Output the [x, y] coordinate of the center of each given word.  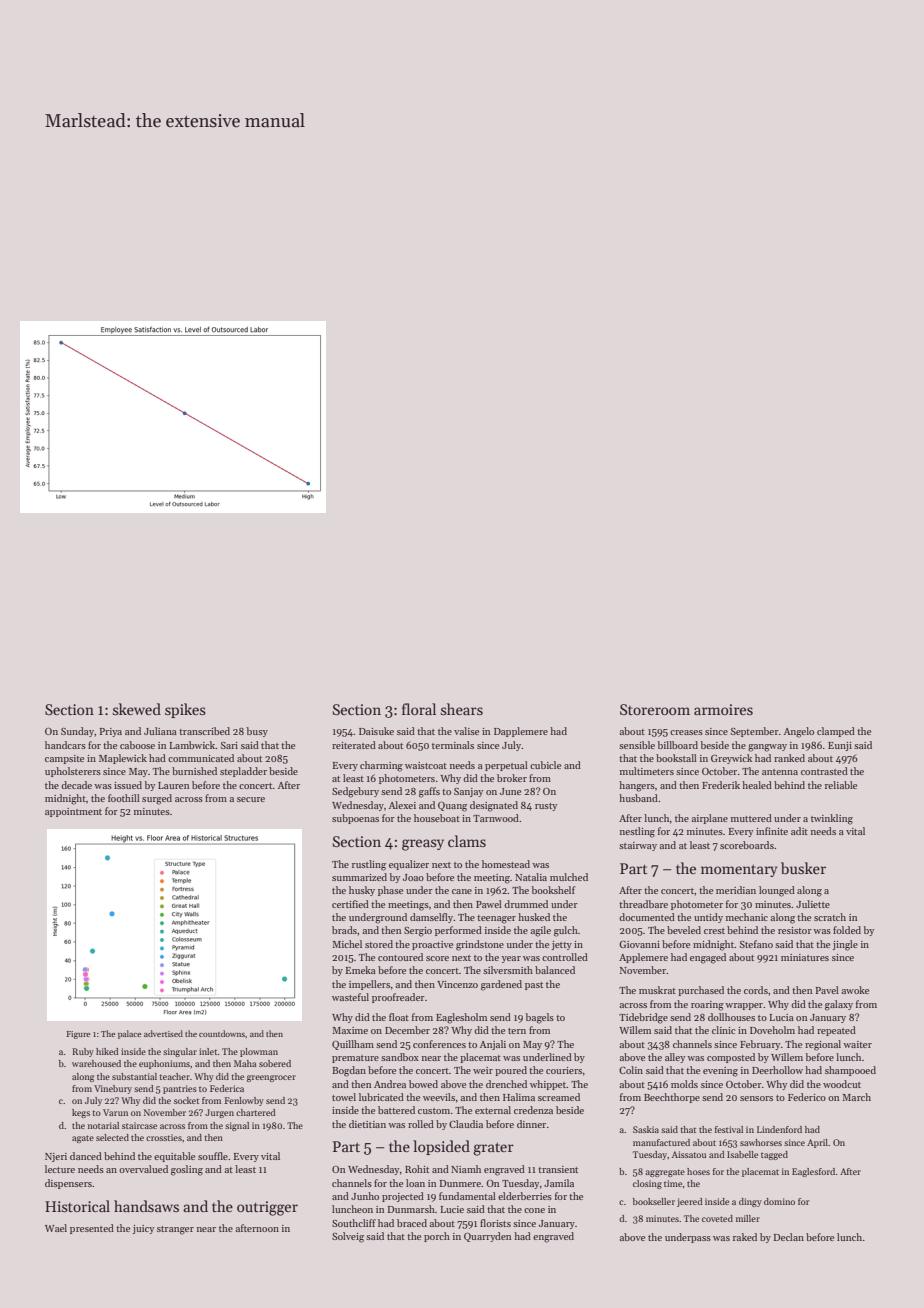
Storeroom [655, 709]
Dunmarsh [411, 1209]
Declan [789, 1237]
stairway [638, 846]
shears [462, 709]
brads [344, 930]
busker [803, 868]
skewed [137, 709]
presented [92, 1229]
